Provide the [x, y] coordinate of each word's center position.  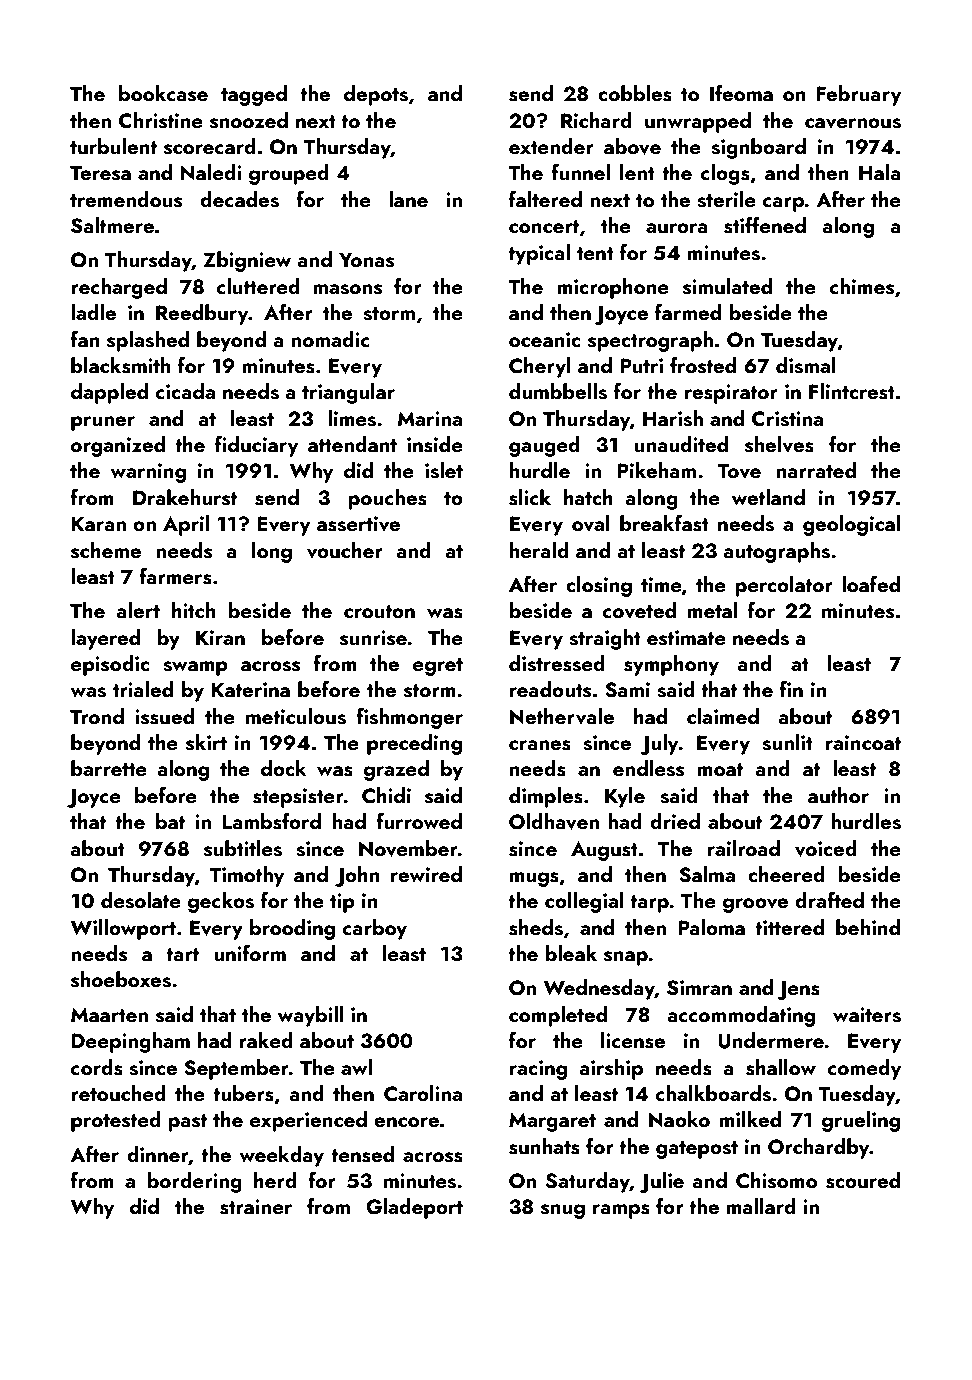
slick [530, 497]
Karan [99, 523]
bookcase [163, 93]
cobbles [635, 93]
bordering [195, 1182]
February [859, 95]
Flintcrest [852, 391]
